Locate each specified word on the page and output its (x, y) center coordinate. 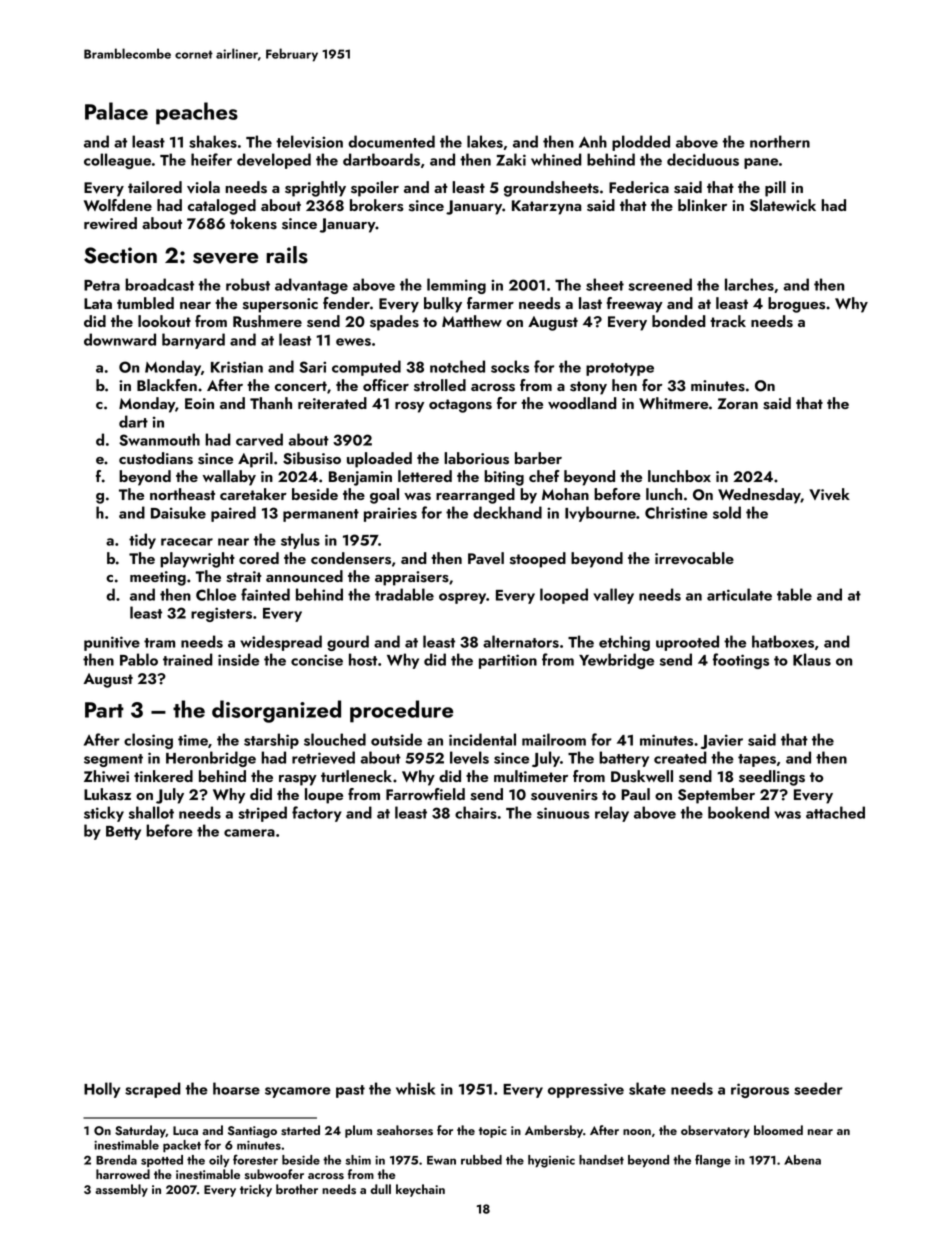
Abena (802, 1160)
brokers (377, 205)
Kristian (237, 367)
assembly (121, 1190)
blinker (702, 205)
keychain (420, 1190)
